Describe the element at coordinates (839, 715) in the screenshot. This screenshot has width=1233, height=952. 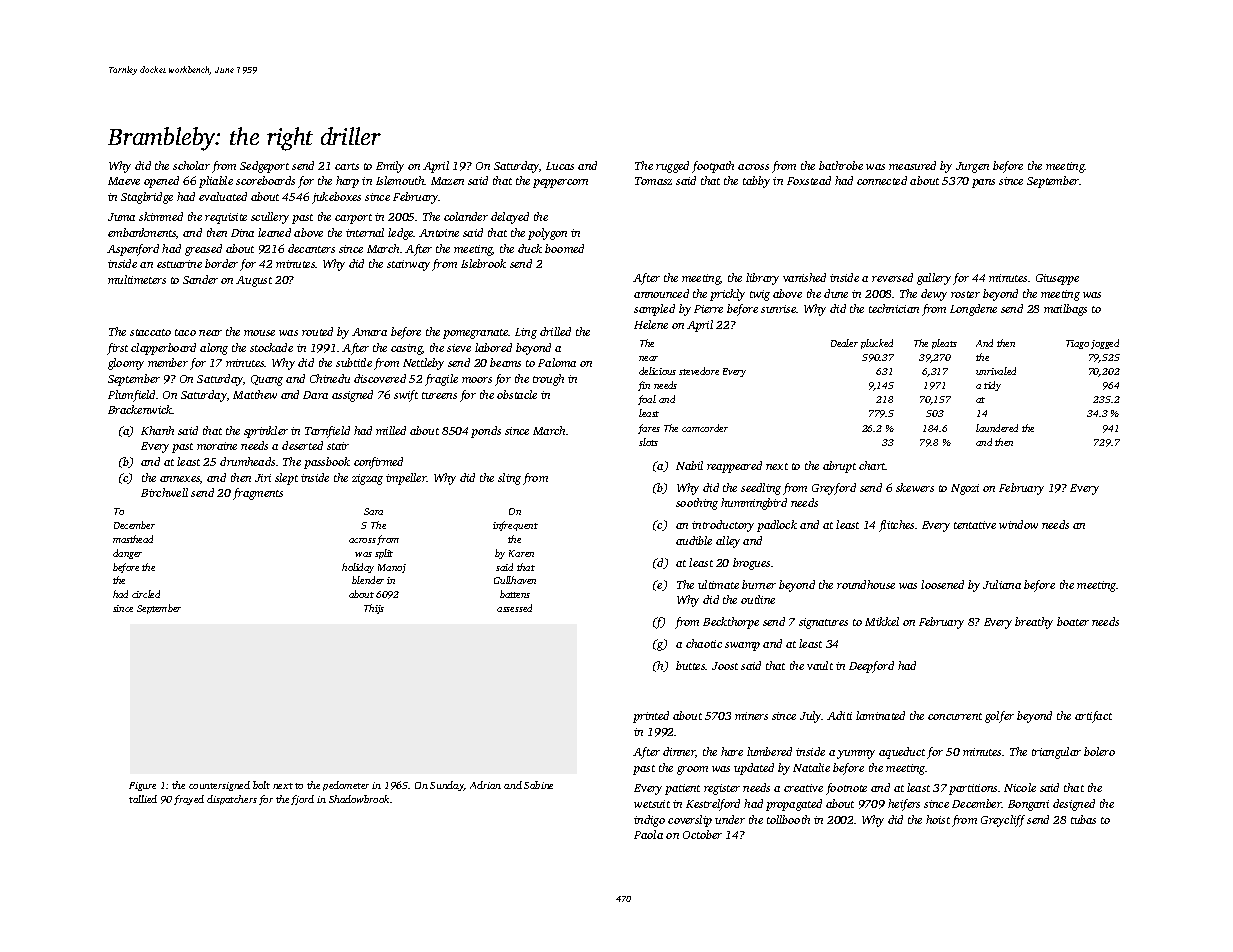
I see `Aditi` at that location.
